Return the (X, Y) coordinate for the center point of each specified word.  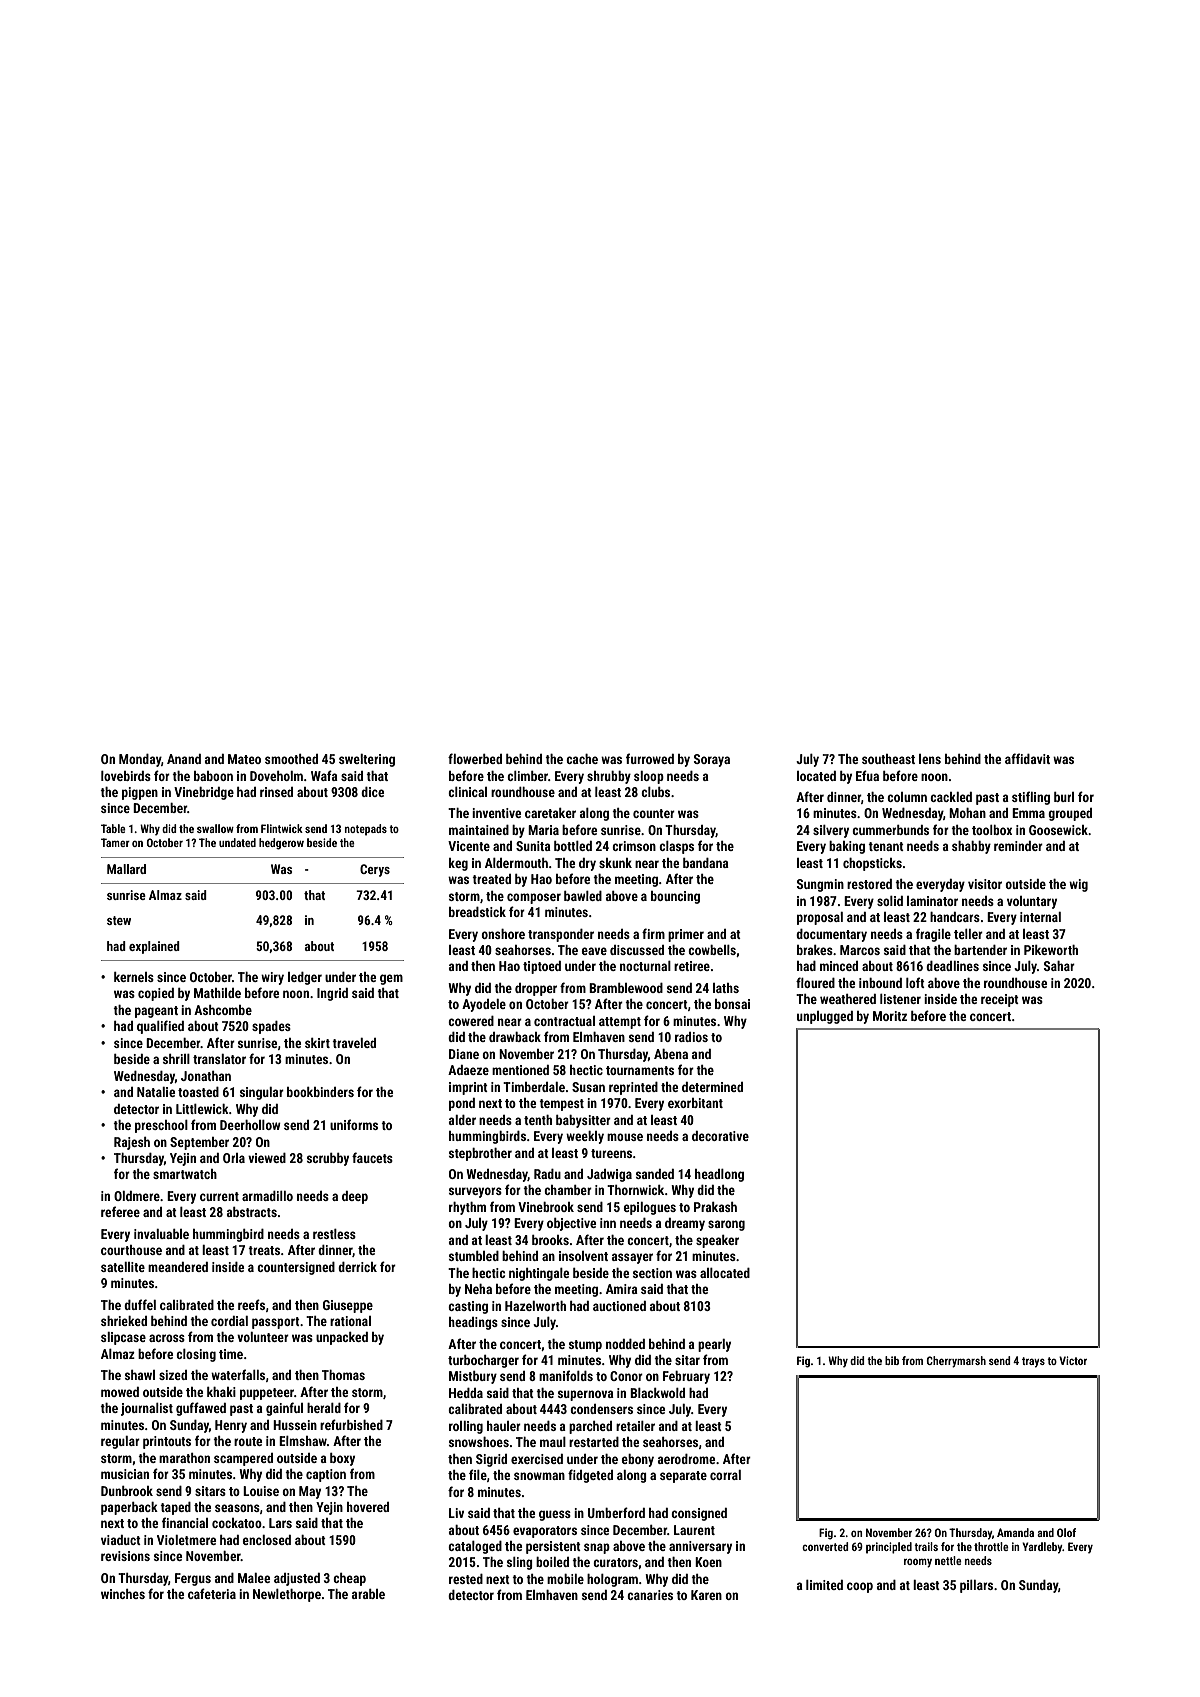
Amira (622, 1289)
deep (355, 1197)
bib (892, 1360)
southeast (888, 759)
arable (368, 1594)
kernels (134, 977)
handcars (955, 917)
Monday (140, 760)
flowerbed (475, 758)
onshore (503, 934)
